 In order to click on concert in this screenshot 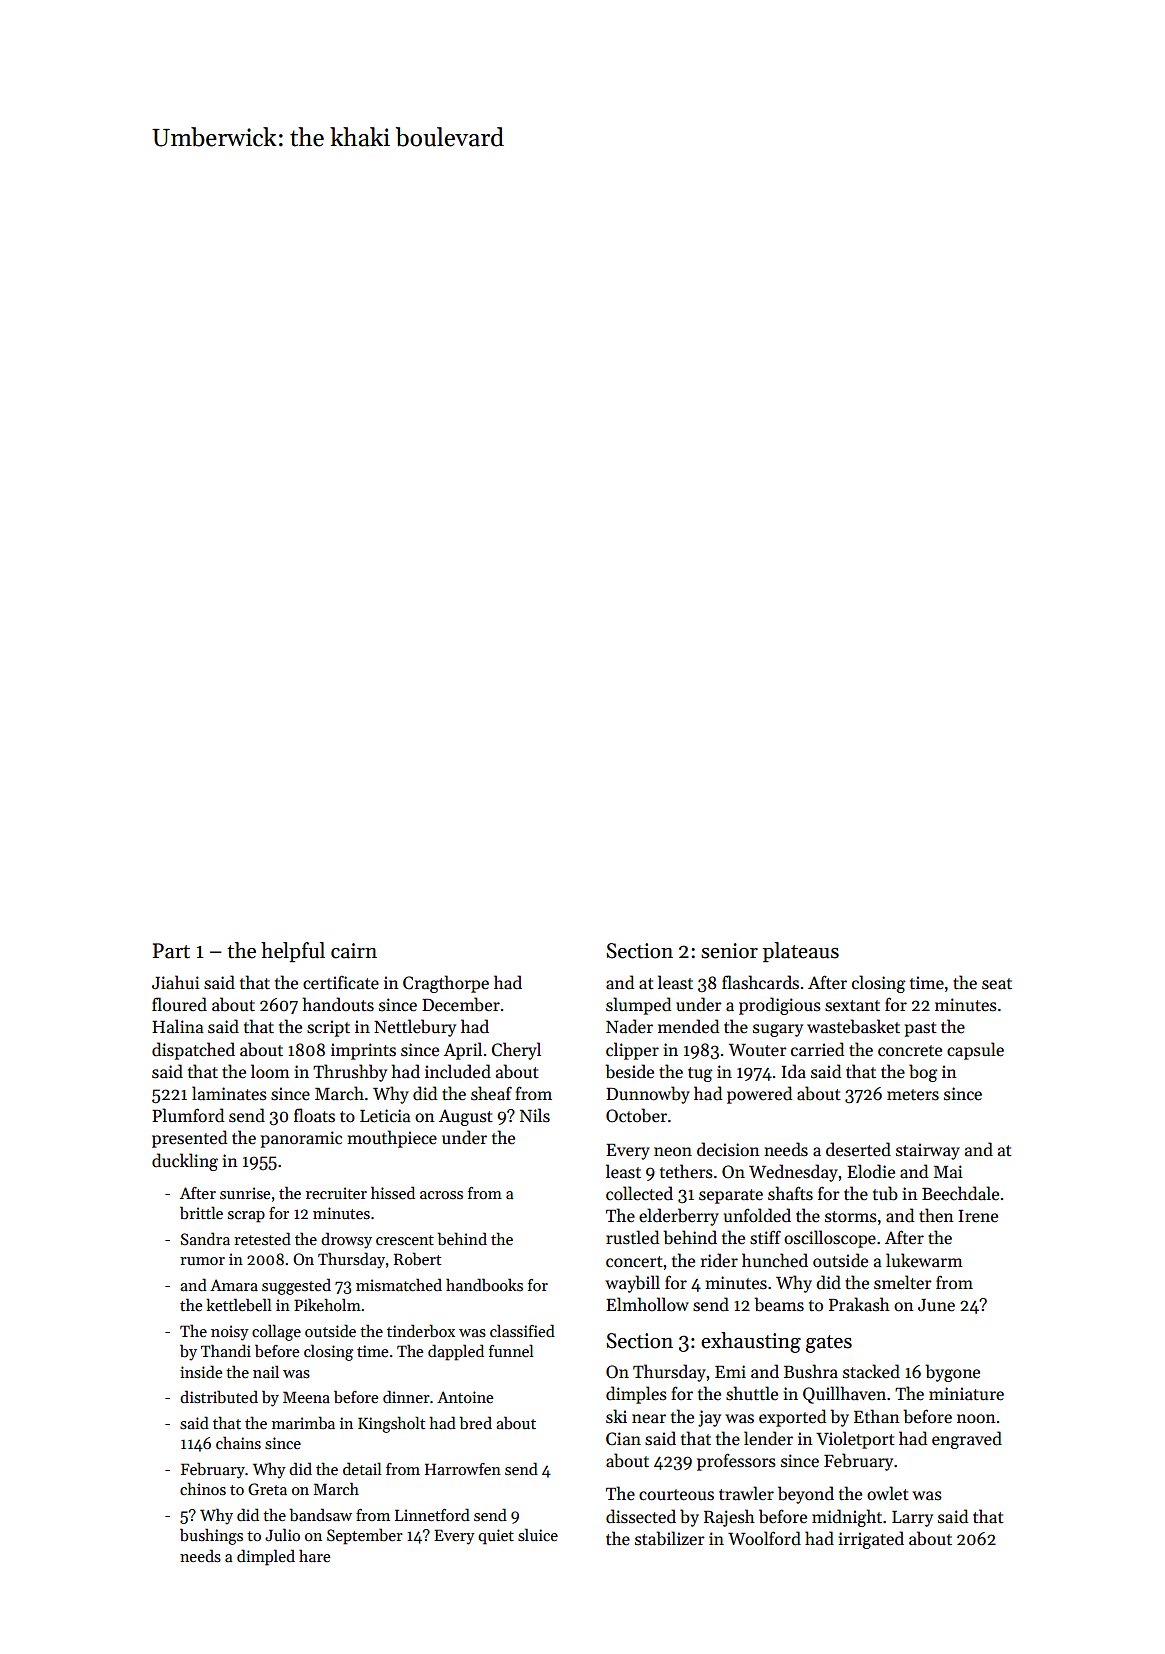, I will do `click(634, 1262)`.
